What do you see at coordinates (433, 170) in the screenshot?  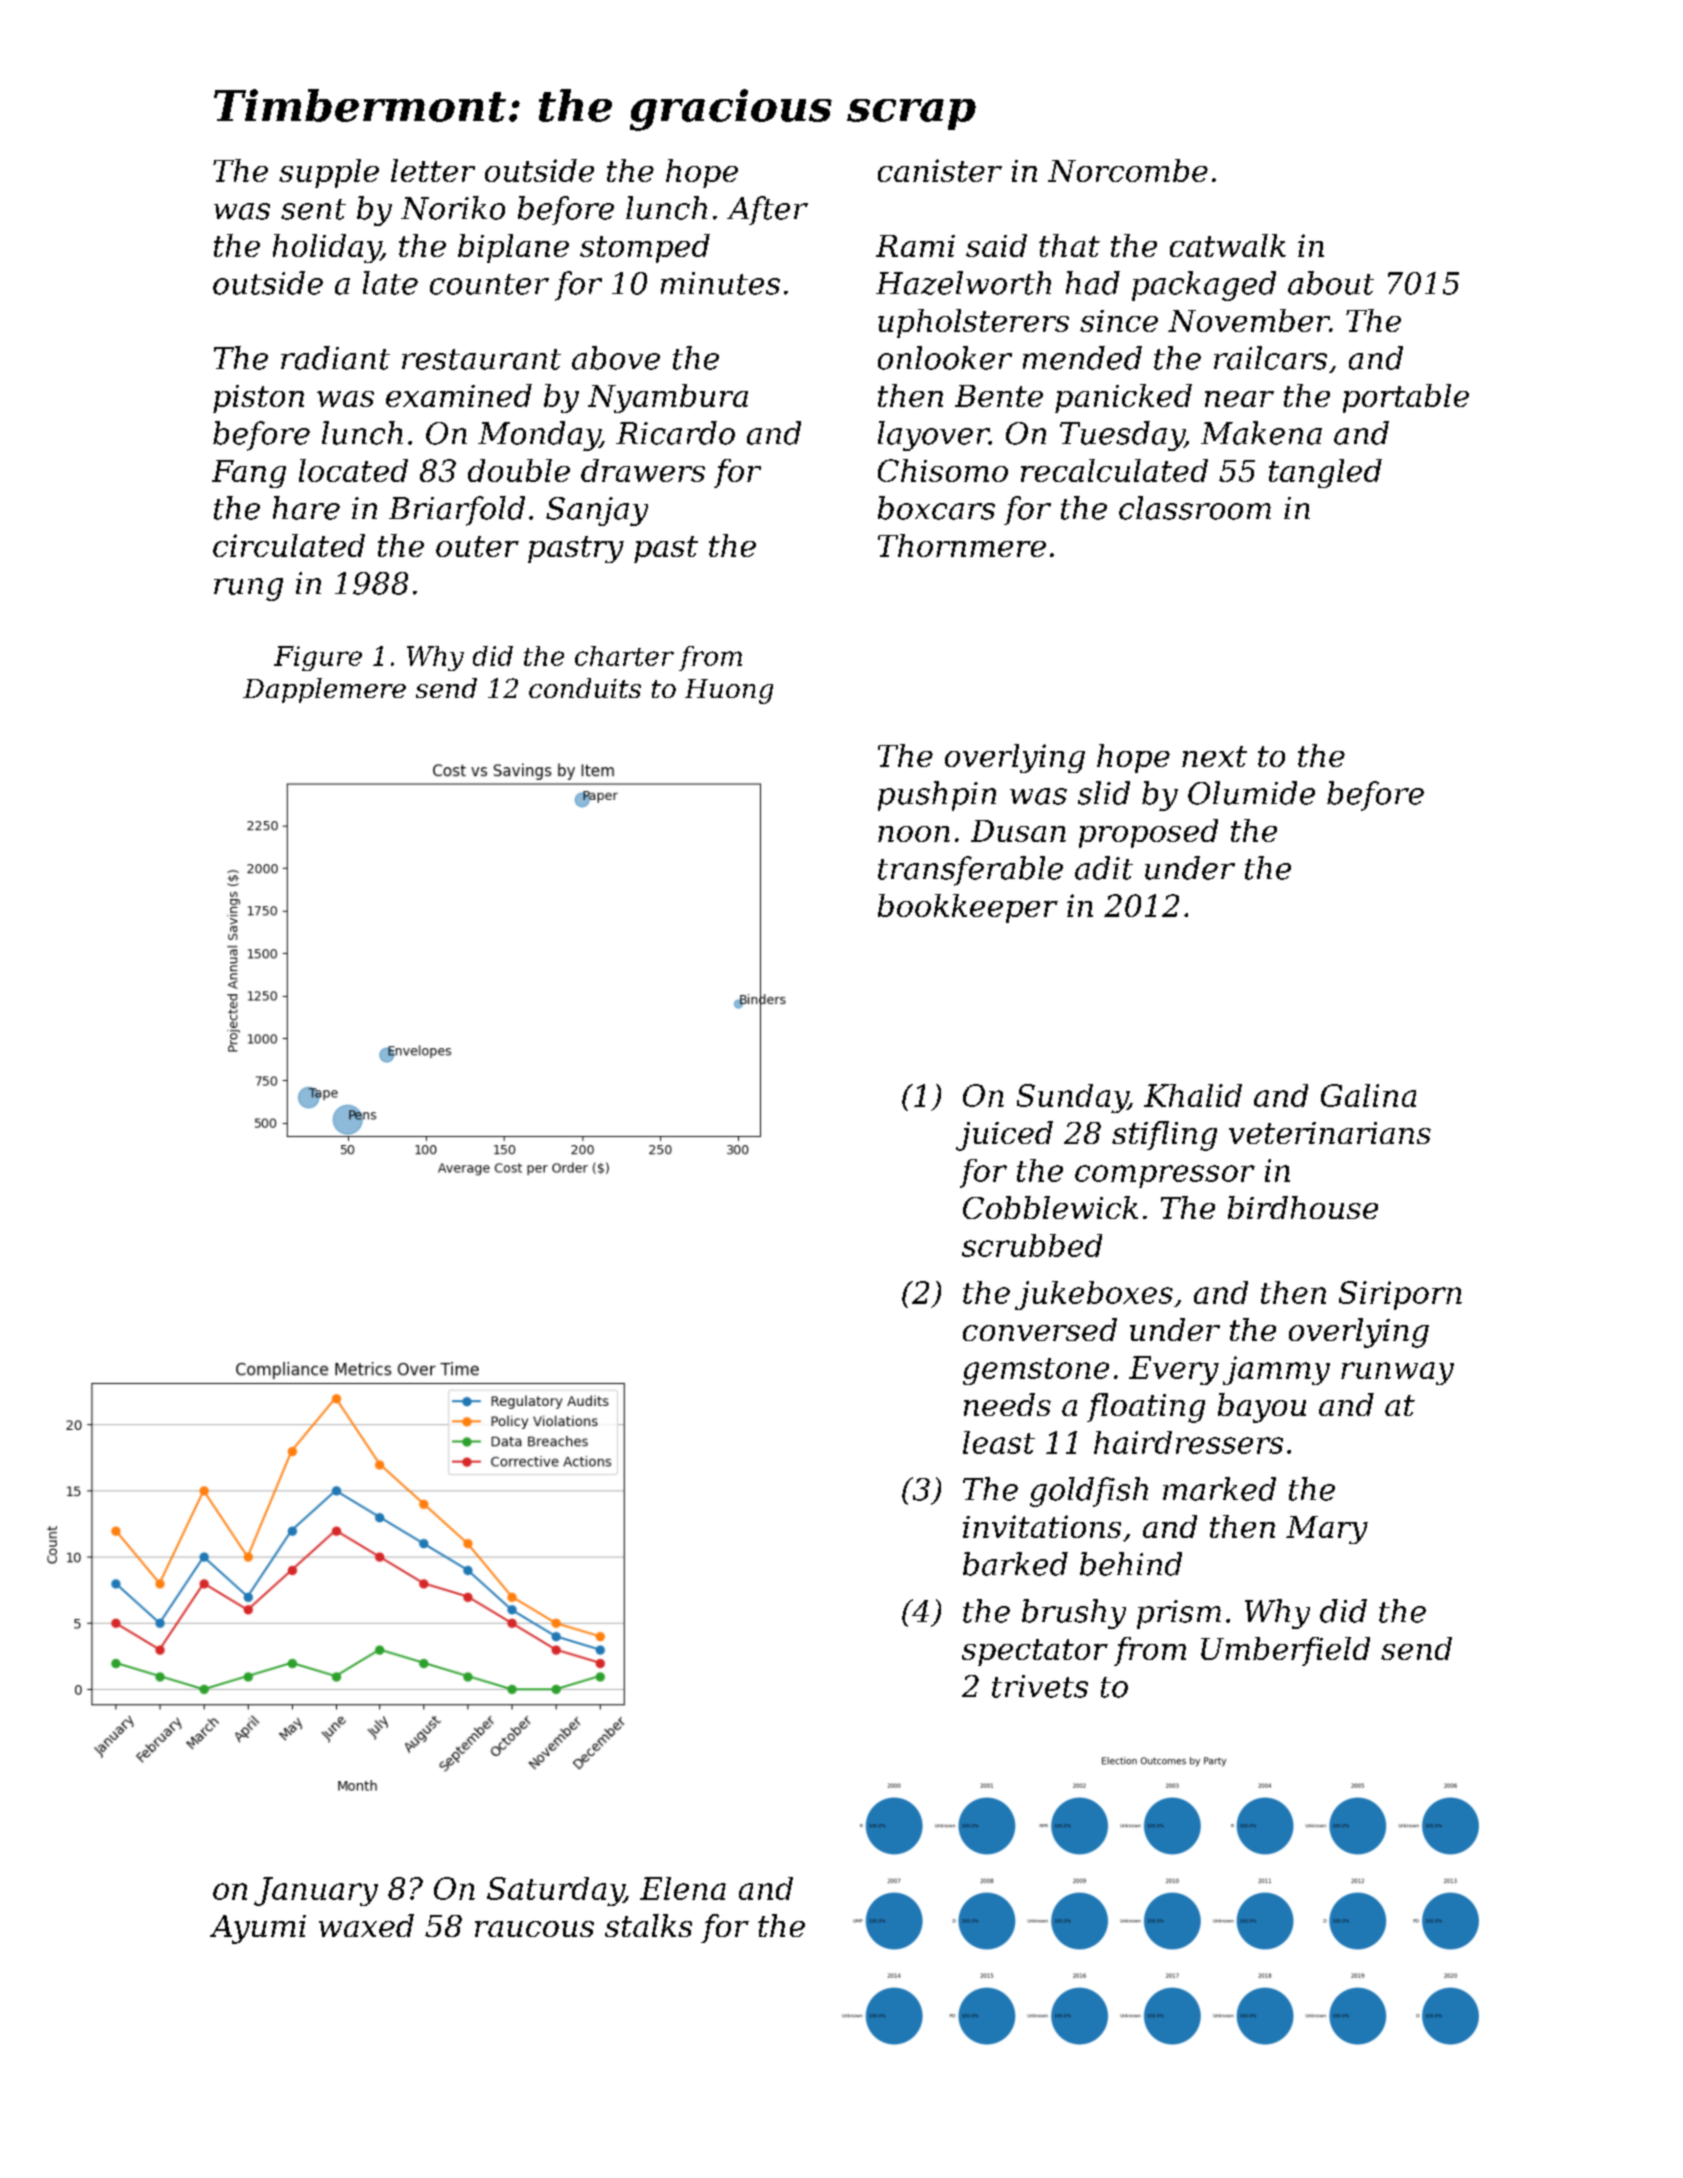 I see `letter` at bounding box center [433, 170].
